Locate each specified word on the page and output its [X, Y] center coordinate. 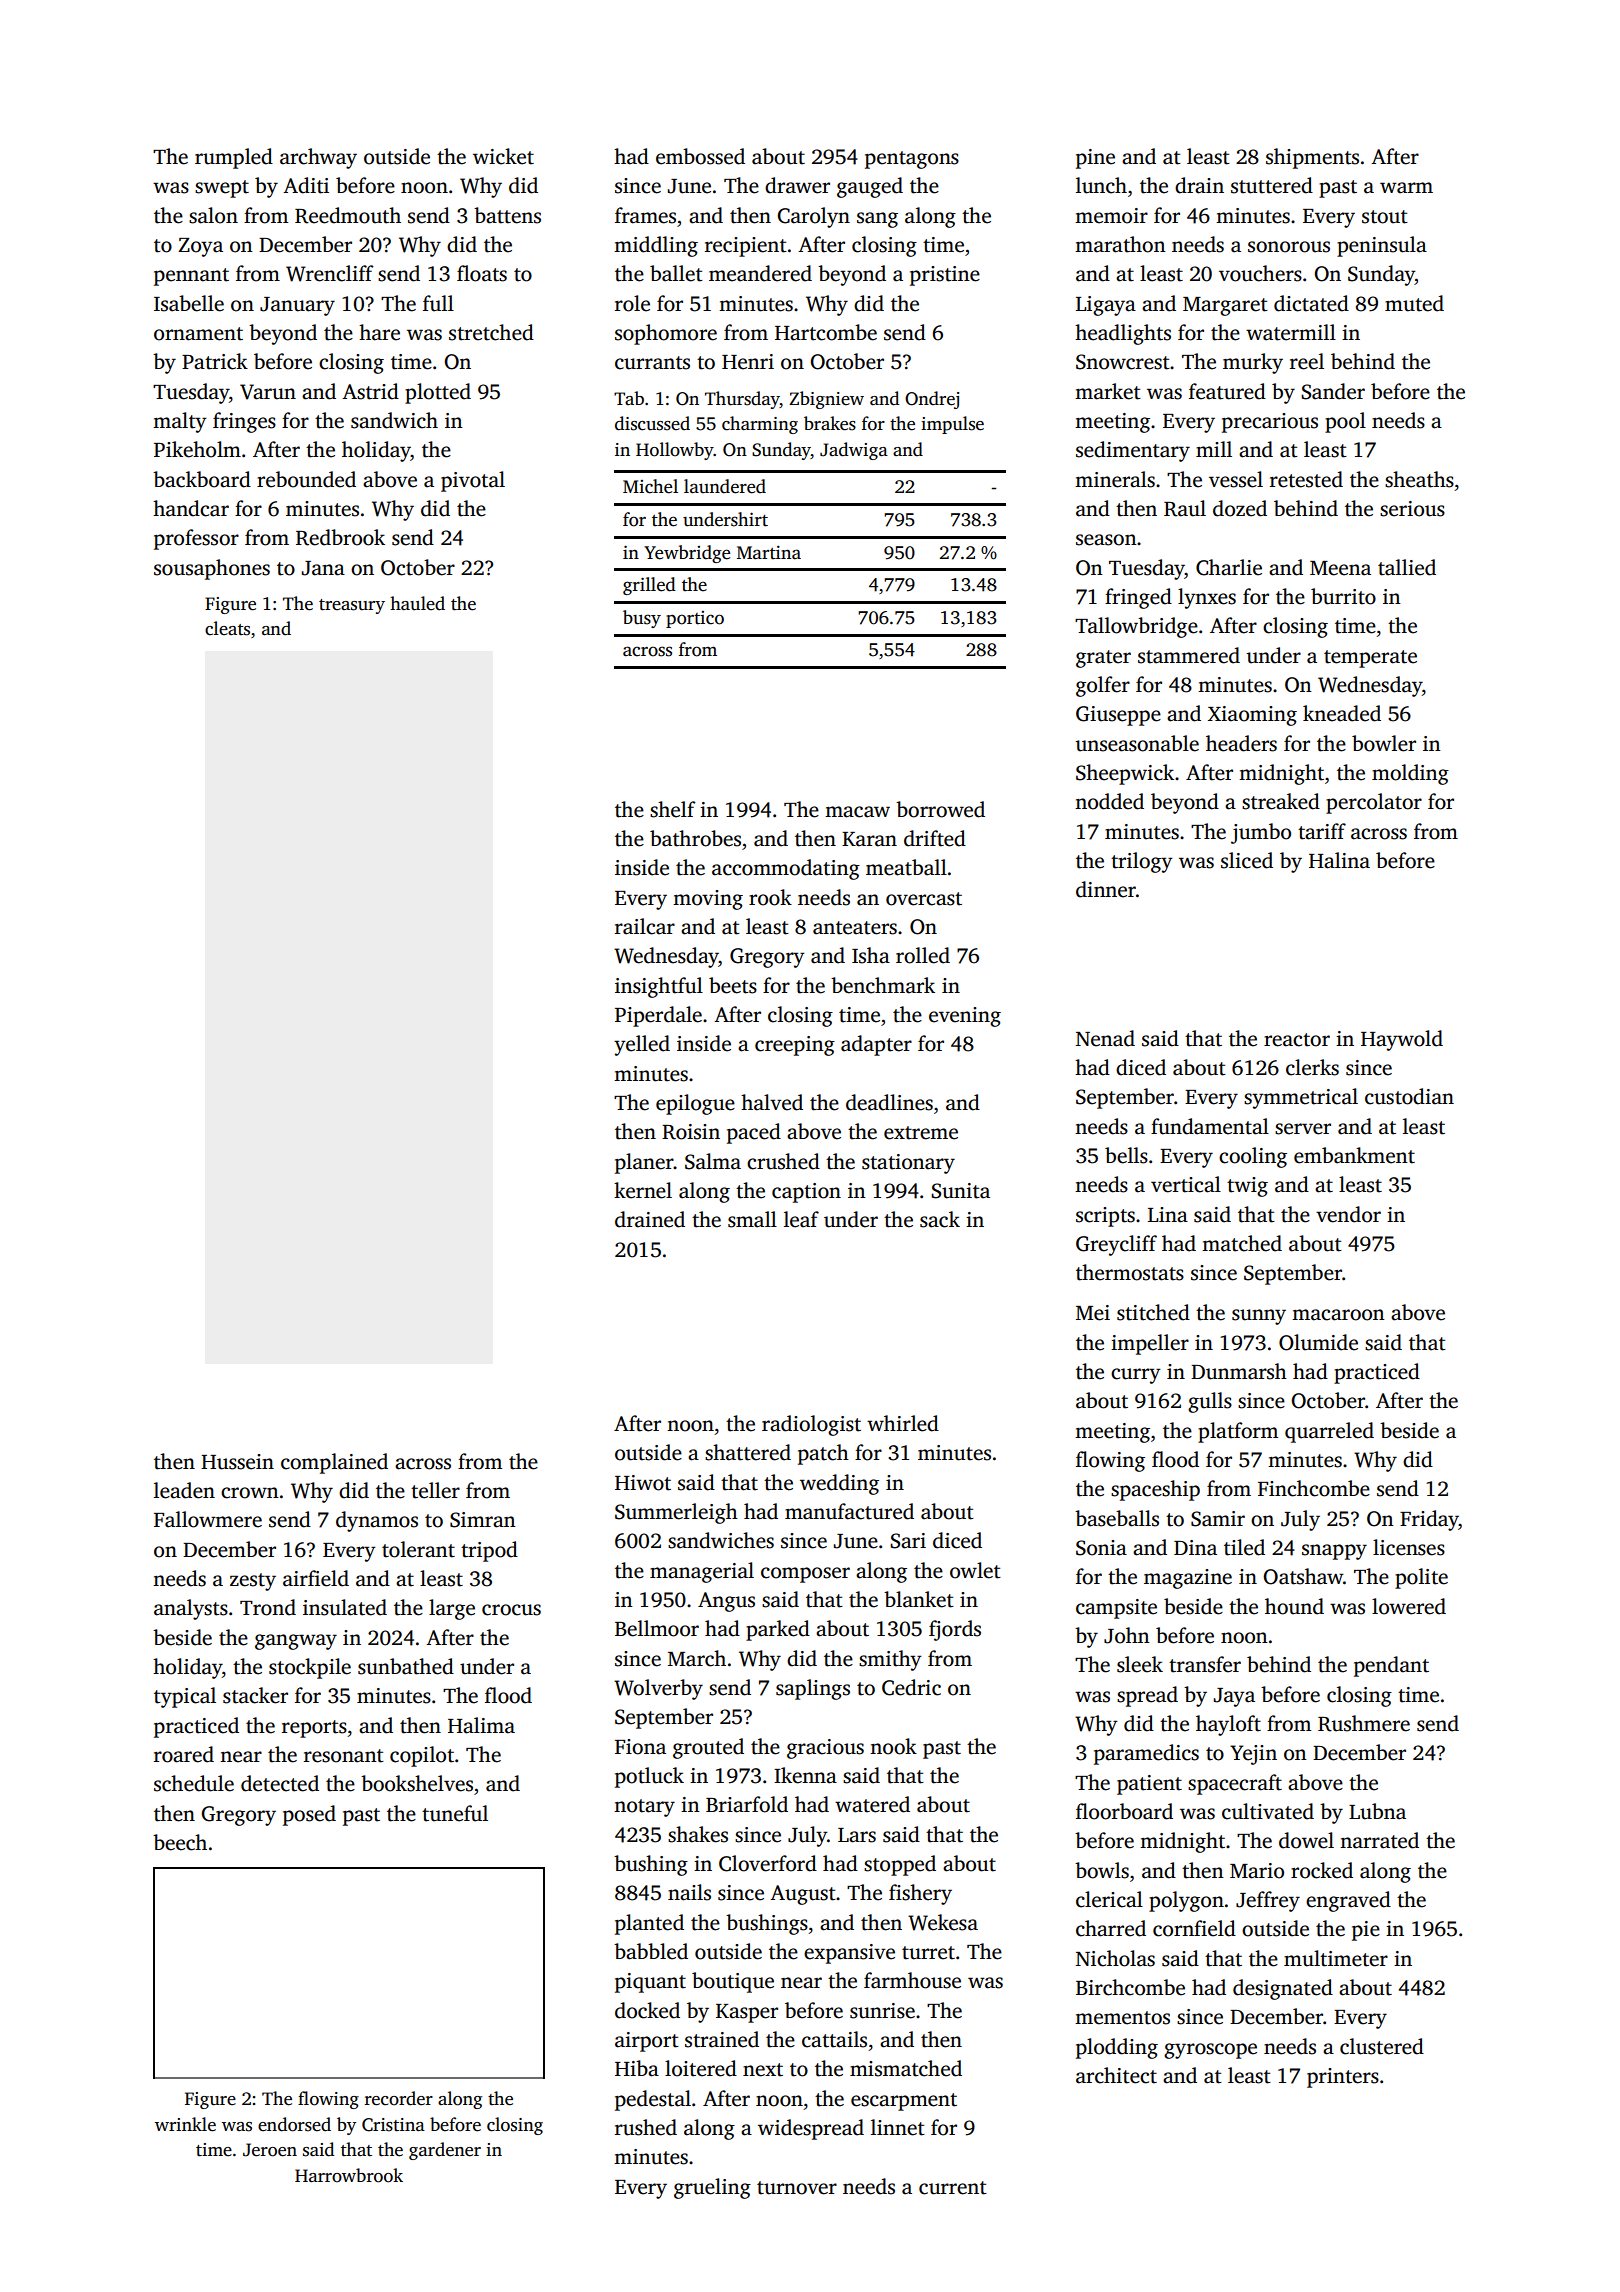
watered [872, 1804]
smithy [890, 1660]
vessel [1236, 479]
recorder [399, 2098]
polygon [1186, 1901]
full [438, 303]
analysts [191, 1609]
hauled [417, 603]
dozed [1240, 508]
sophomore [666, 334]
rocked [1322, 1870]
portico [695, 619]
